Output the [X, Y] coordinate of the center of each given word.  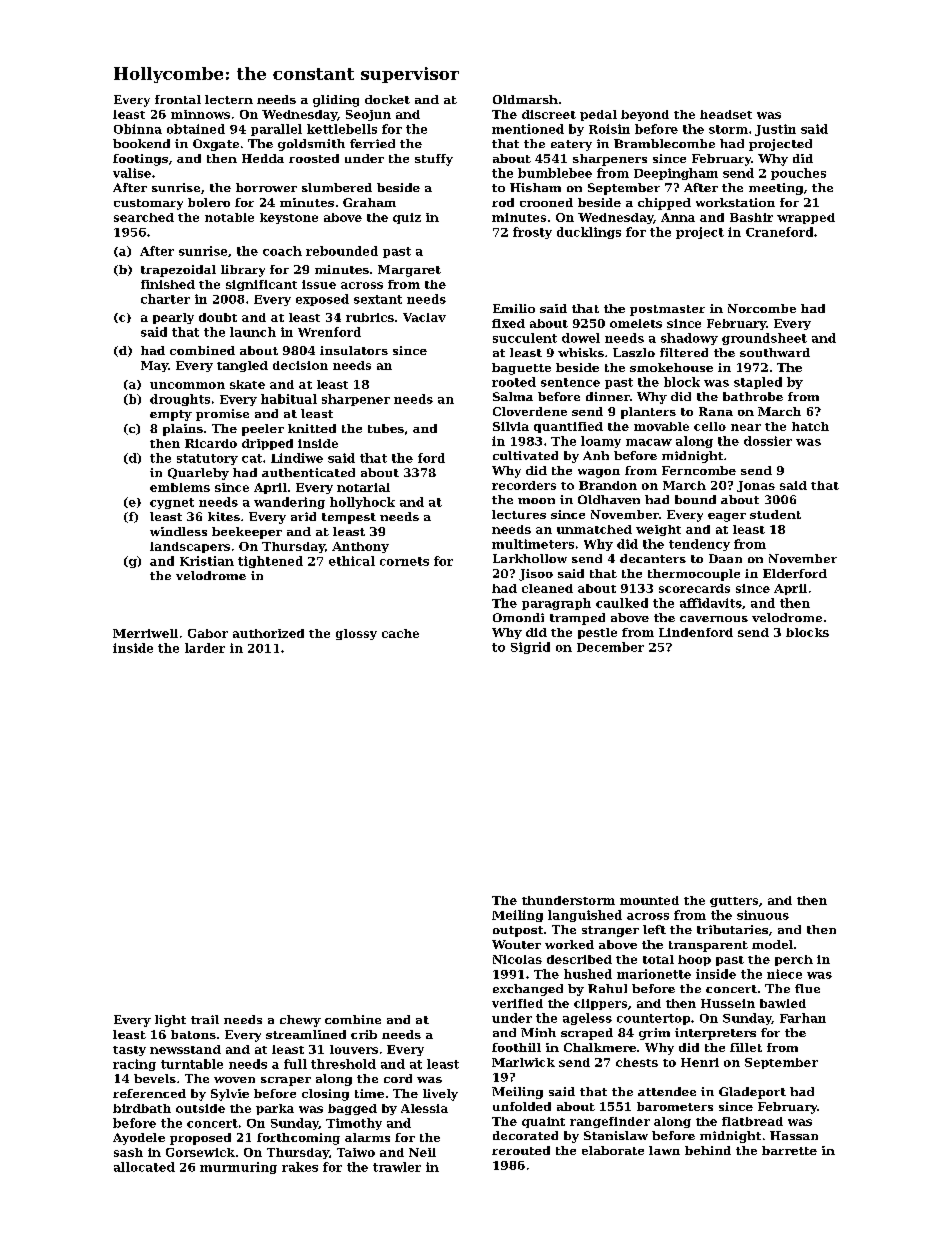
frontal [178, 99]
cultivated [525, 455]
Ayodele [139, 1139]
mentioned [528, 129]
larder [205, 648]
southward [775, 352]
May [154, 366]
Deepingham [676, 174]
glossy [356, 634]
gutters [734, 902]
